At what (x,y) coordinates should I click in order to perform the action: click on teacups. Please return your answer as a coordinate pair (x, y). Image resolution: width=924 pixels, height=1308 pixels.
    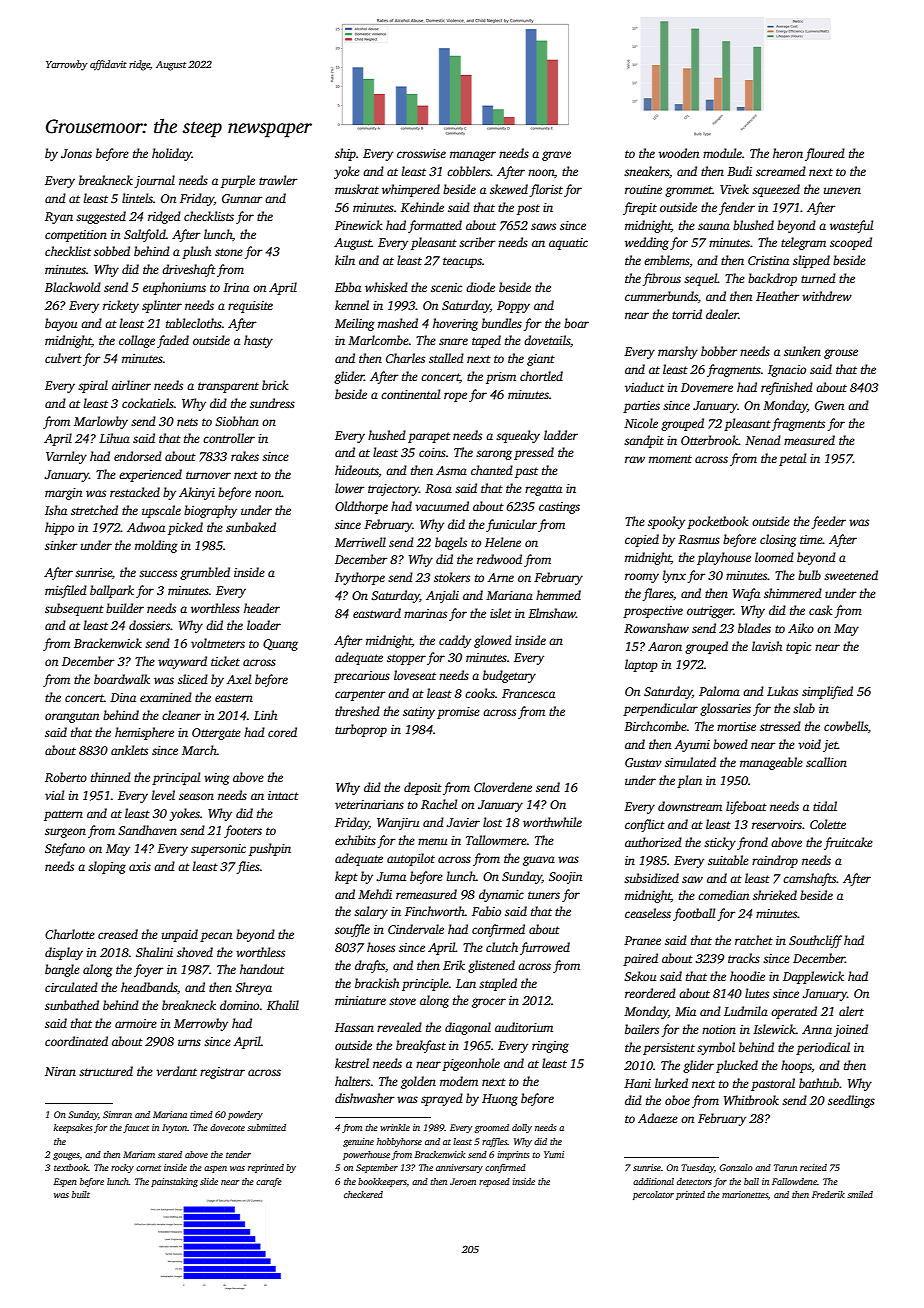
    Looking at the image, I should click on (462, 262).
